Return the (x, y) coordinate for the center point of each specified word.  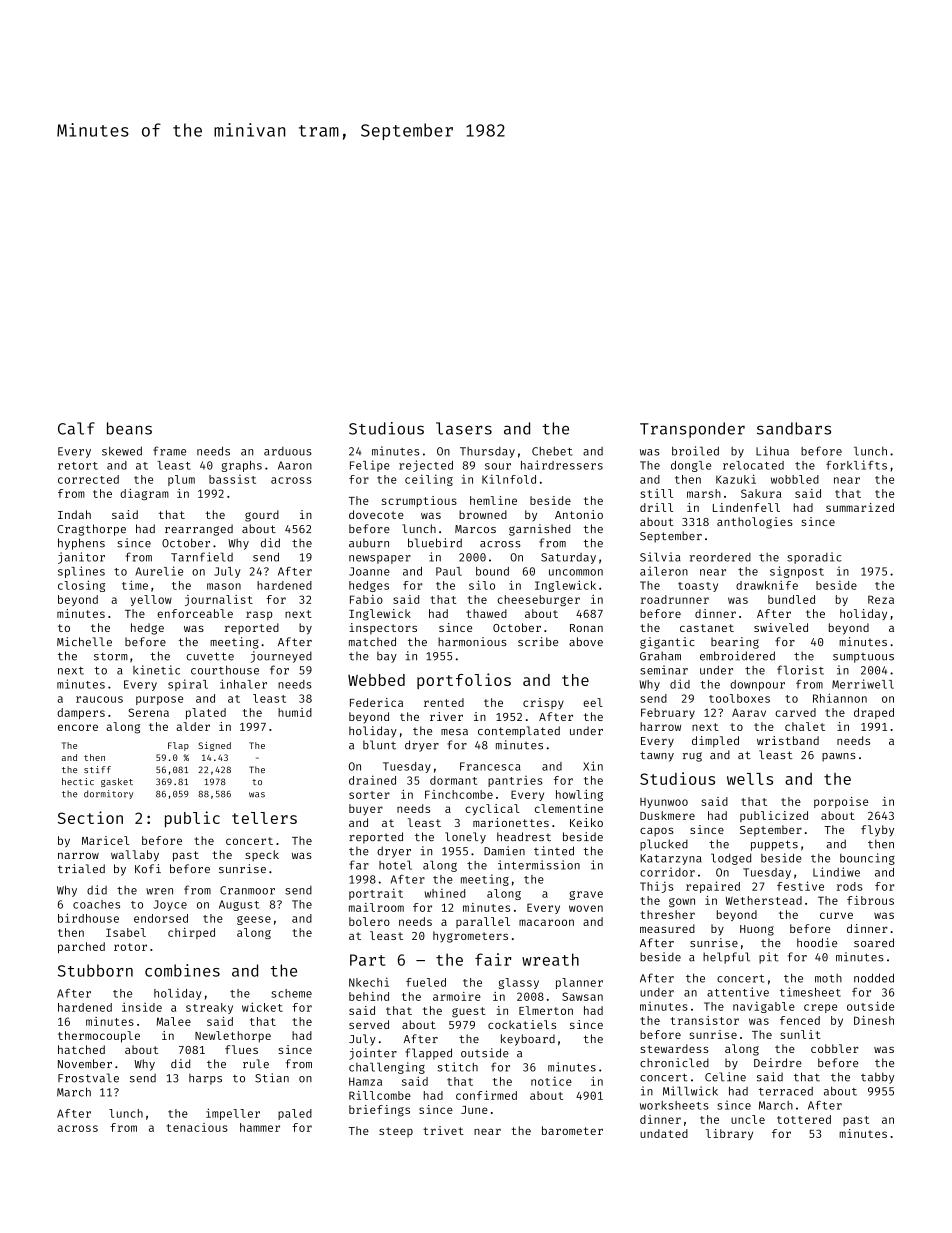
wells (750, 779)
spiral (188, 685)
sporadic (814, 558)
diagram (144, 494)
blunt (379, 745)
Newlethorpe (233, 1036)
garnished (539, 530)
